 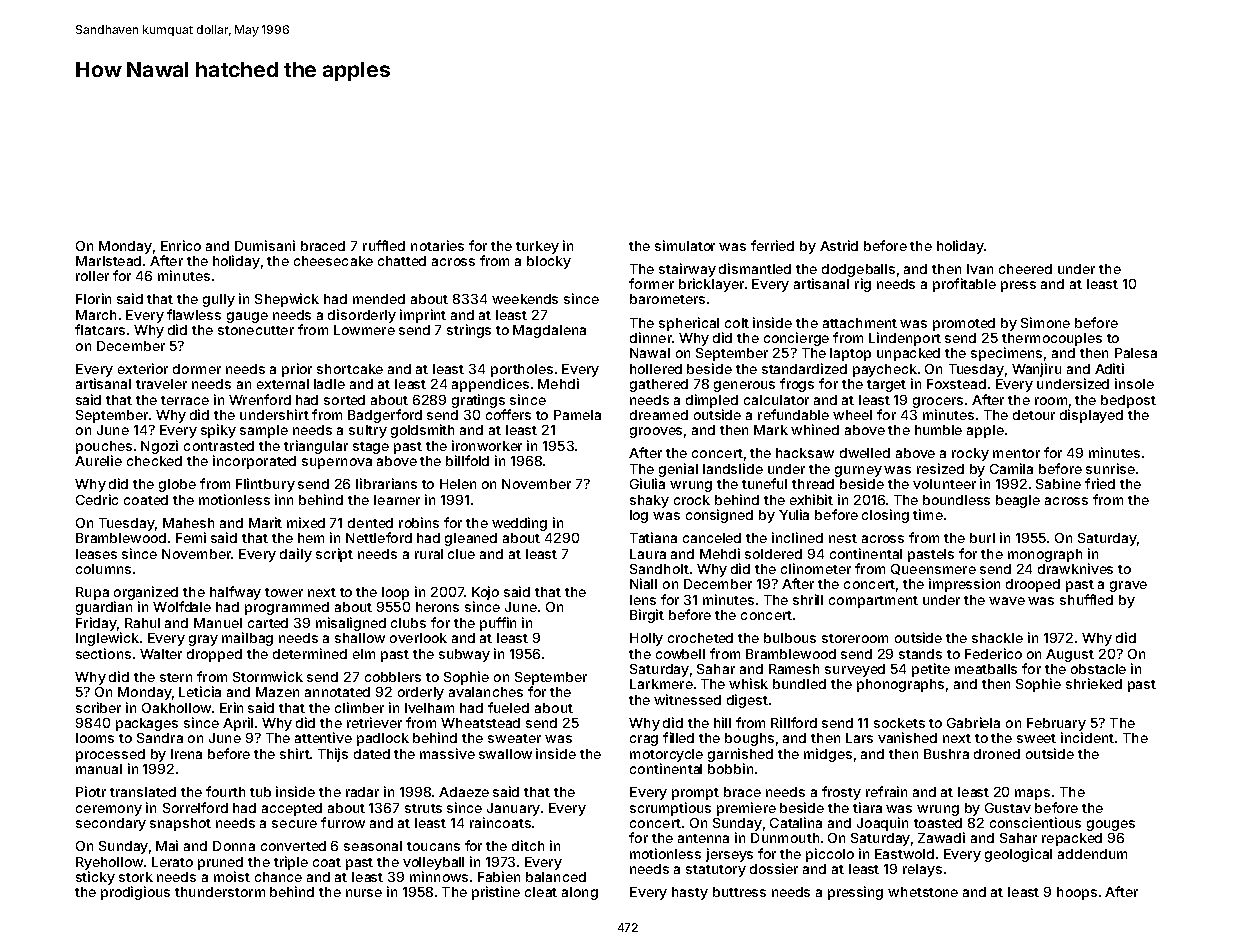 I want to click on sunrise, so click(x=1110, y=468).
